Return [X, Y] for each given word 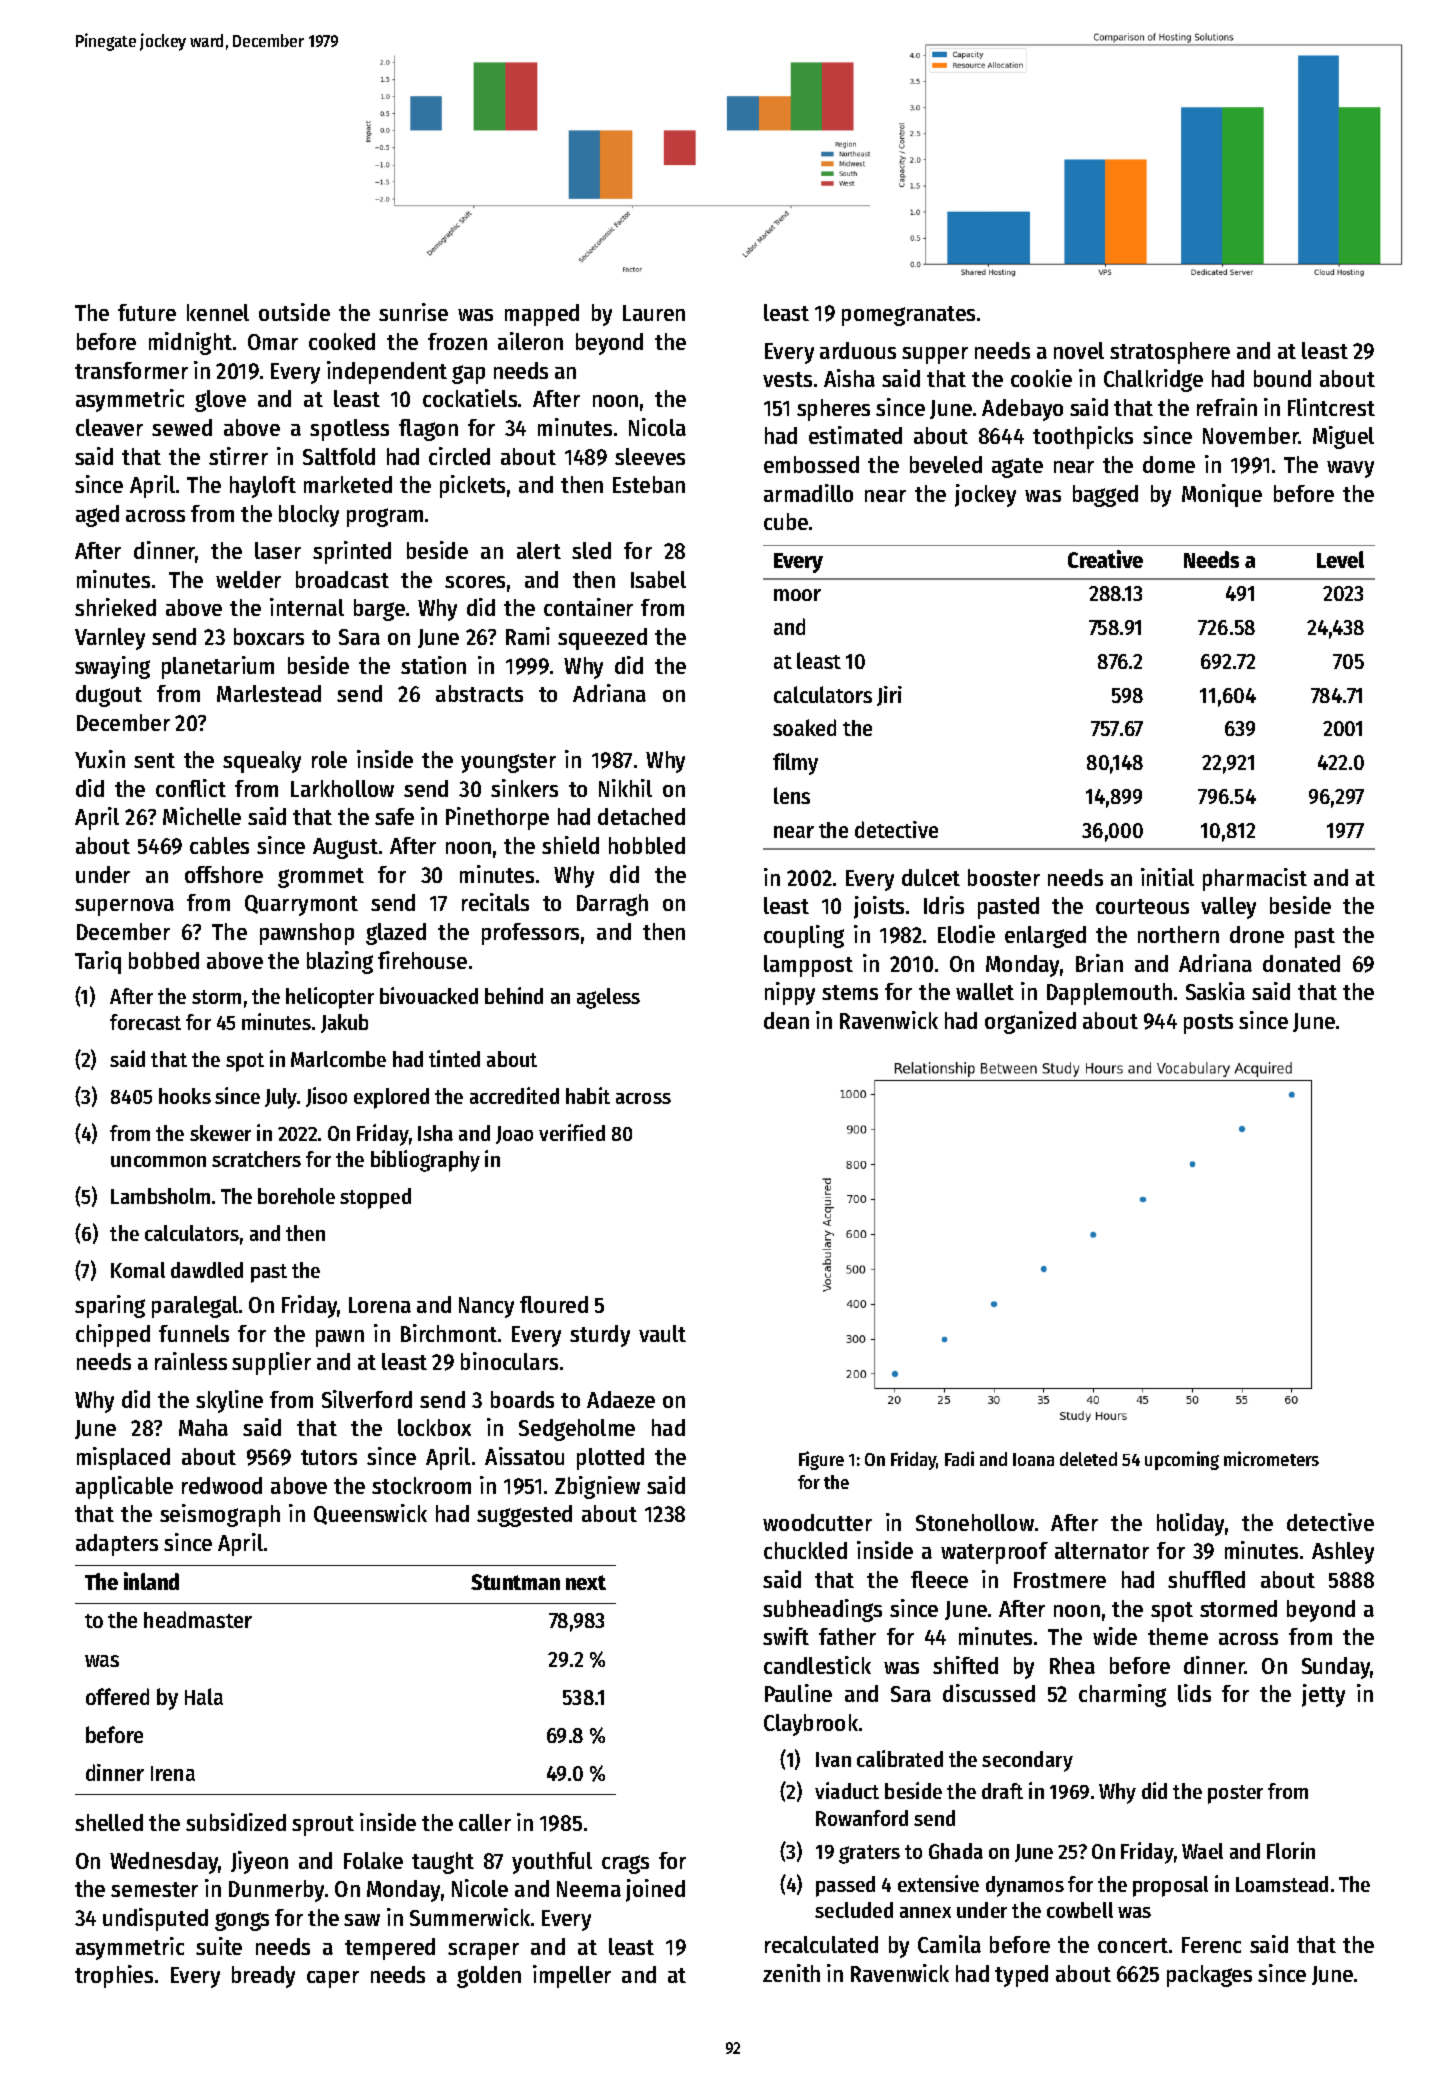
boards [522, 1399]
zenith [791, 1973]
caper [333, 1979]
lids [1194, 1693]
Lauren [654, 313]
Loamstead [1282, 1884]
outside [294, 312]
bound [1282, 378]
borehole [296, 1196]
